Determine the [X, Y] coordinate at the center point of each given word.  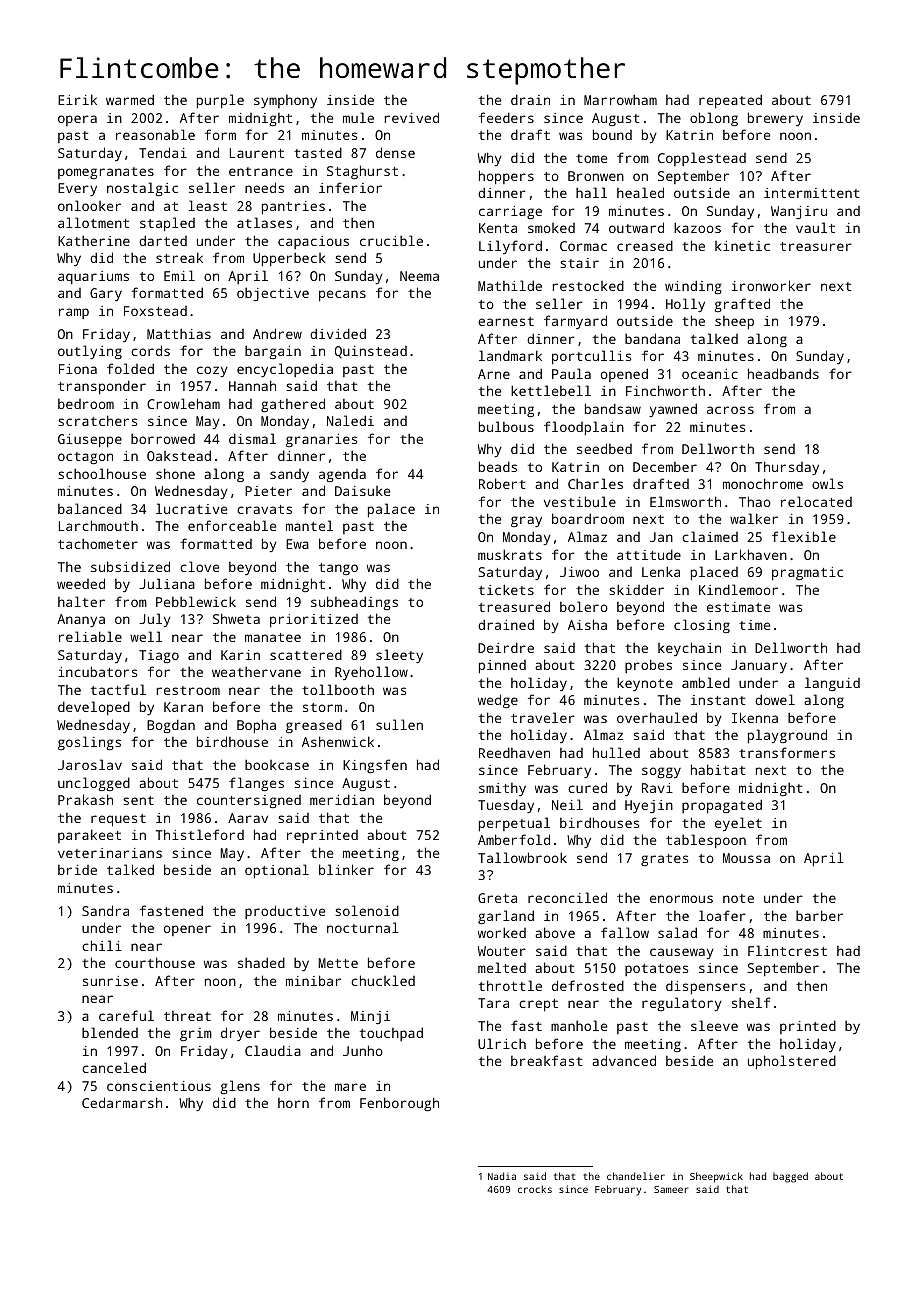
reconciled [567, 897]
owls [827, 483]
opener [187, 930]
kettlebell [551, 390]
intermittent [811, 193]
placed [714, 573]
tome [591, 158]
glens [240, 1087]
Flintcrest [787, 950]
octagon [85, 458]
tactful [118, 689]
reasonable [155, 134]
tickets [506, 589]
